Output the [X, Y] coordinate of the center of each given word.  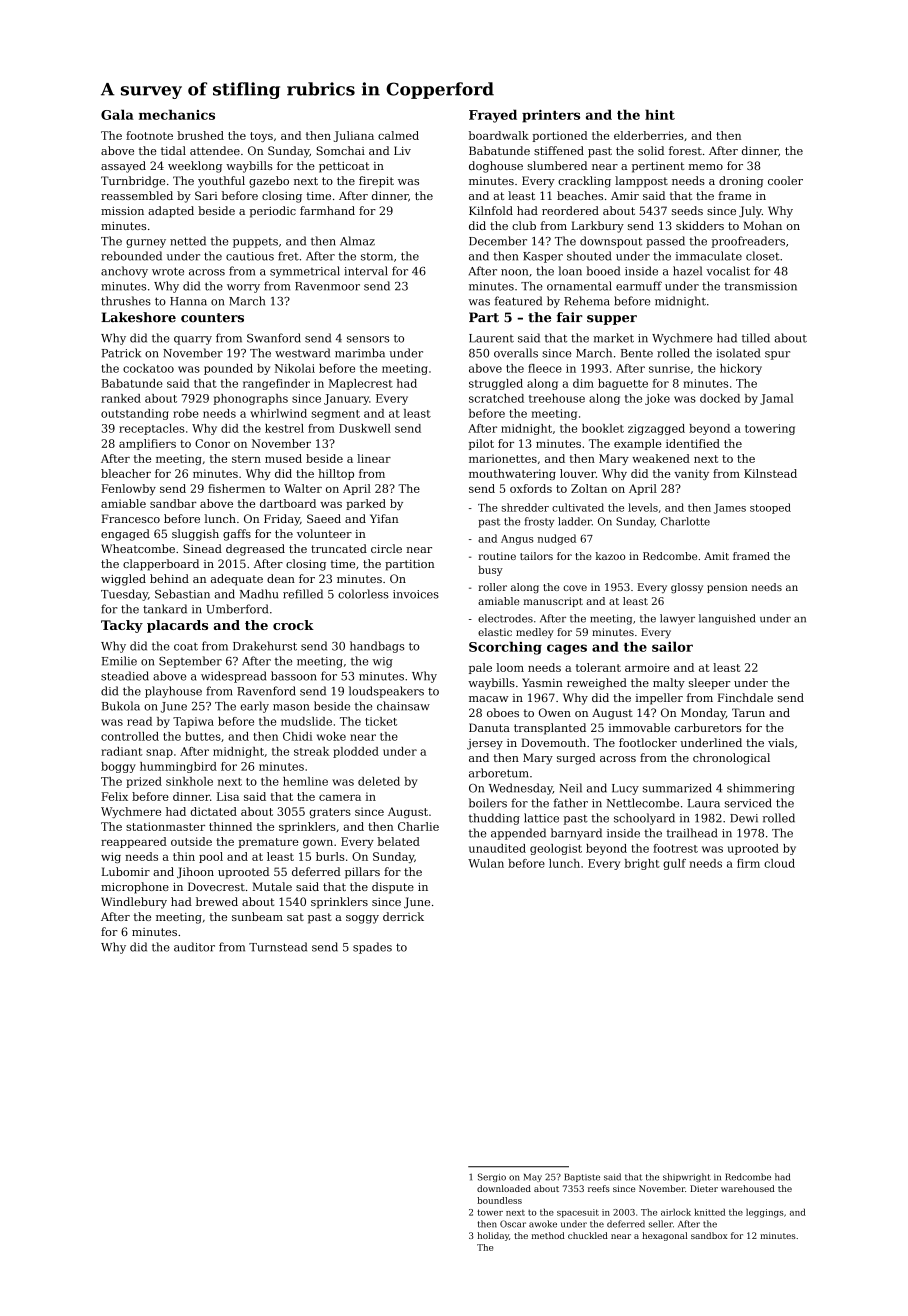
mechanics [177, 114]
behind [169, 578]
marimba [360, 353]
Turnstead [278, 947]
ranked [121, 398]
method [548, 1235]
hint [660, 114]
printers [551, 116]
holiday [493, 1236]
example [638, 444]
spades [372, 948]
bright [642, 864]
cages [567, 649]
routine [497, 556]
